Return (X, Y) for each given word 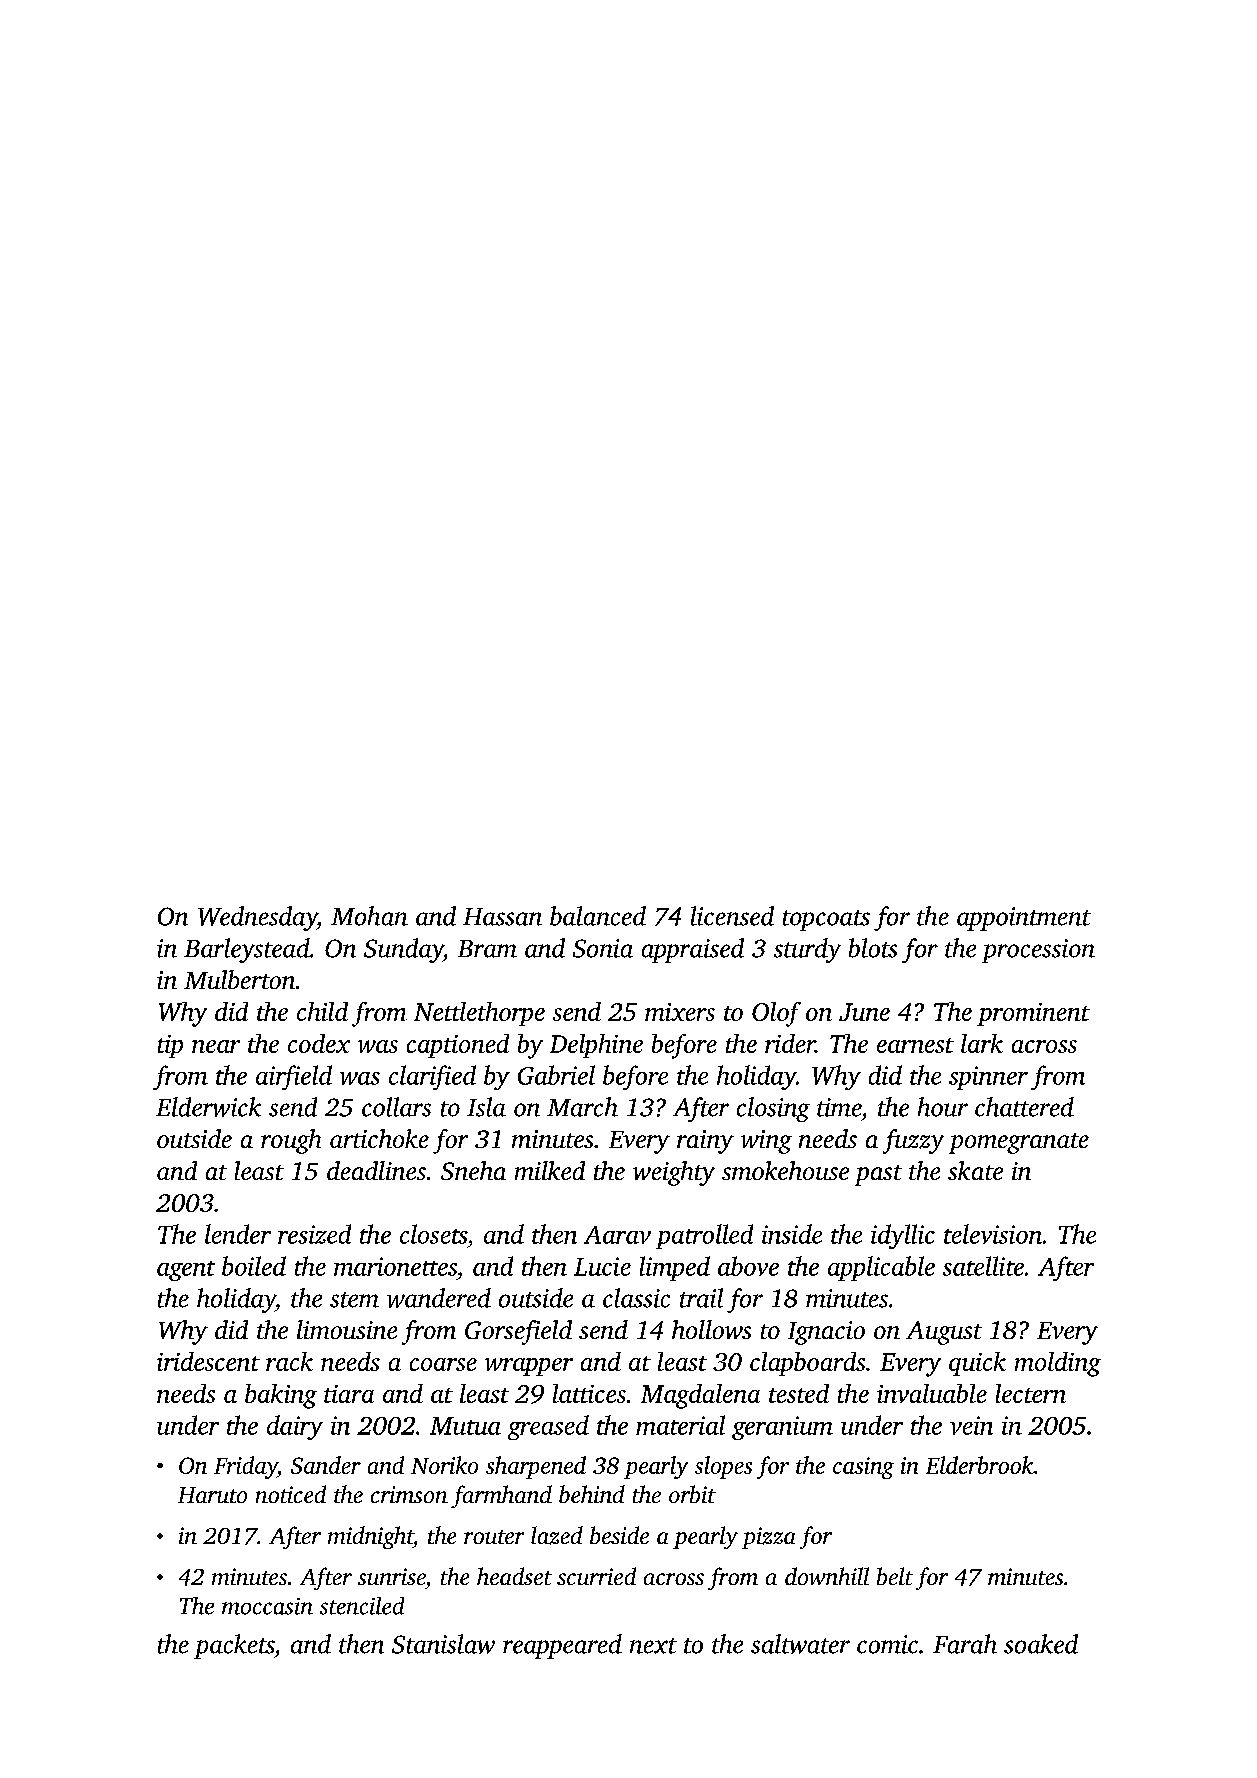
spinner (988, 1078)
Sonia (603, 948)
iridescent (208, 1361)
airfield (294, 1077)
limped (675, 1268)
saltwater (800, 1644)
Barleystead (247, 950)
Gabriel (556, 1075)
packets (234, 1646)
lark (982, 1043)
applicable (881, 1268)
